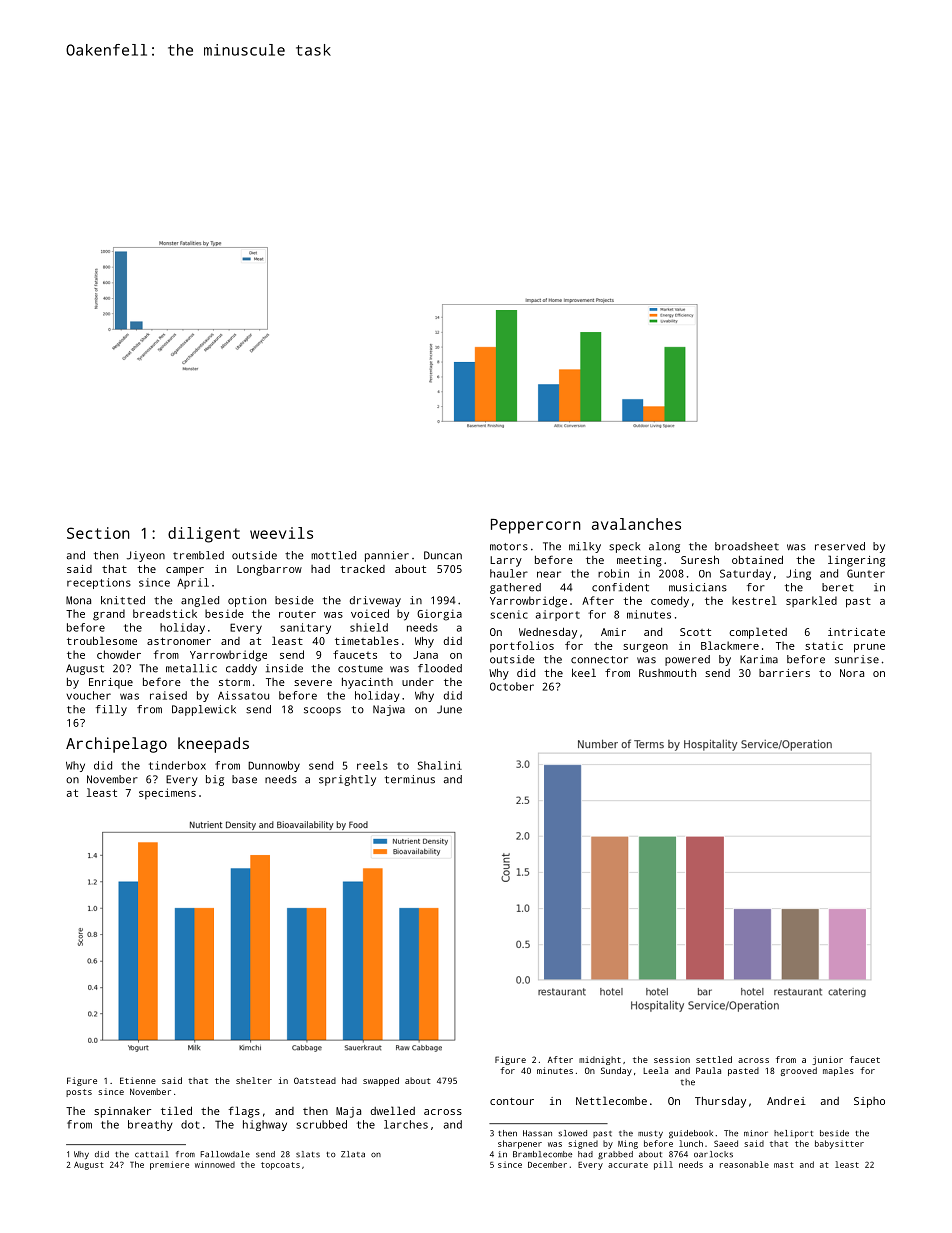 This screenshot has width=952, height=1233. What do you see at coordinates (509, 573) in the screenshot?
I see `hauler` at bounding box center [509, 573].
